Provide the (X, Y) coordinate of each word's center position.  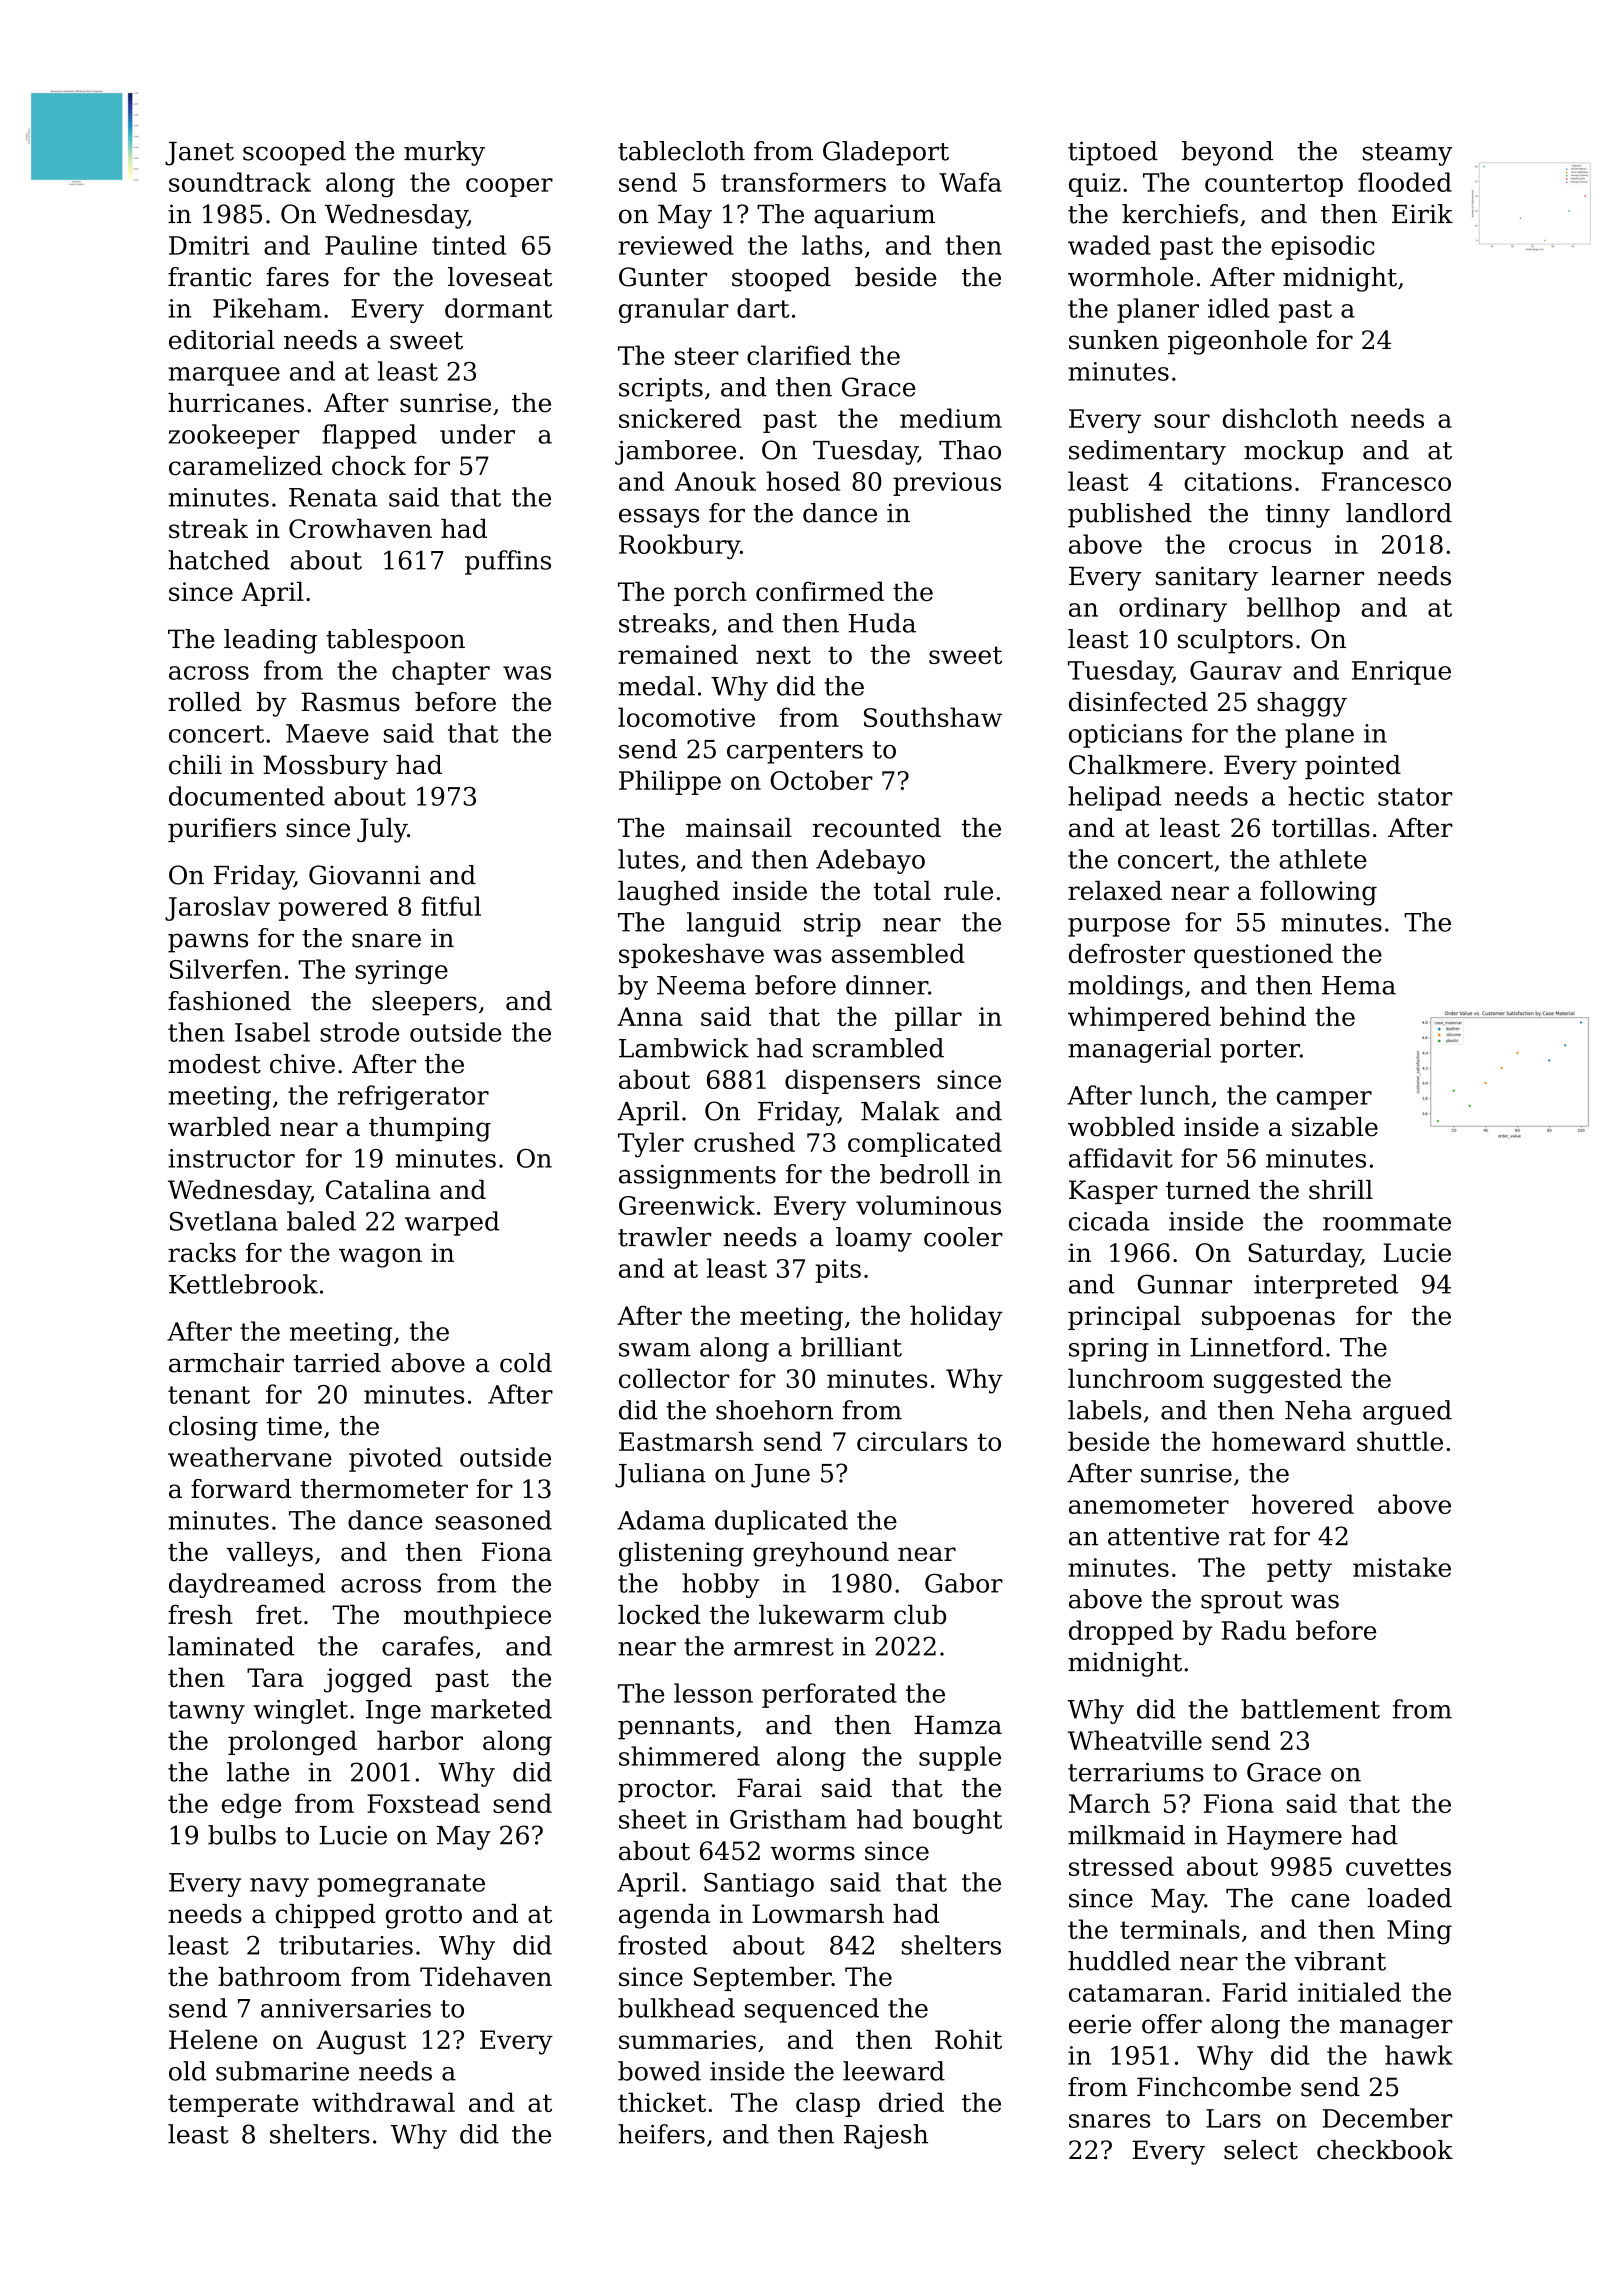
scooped (294, 153)
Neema (701, 985)
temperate (233, 2105)
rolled (204, 702)
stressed (1121, 1866)
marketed (491, 1709)
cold (526, 1363)
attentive (1163, 1536)
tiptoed (1113, 153)
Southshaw (933, 717)
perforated (829, 1695)
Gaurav (1236, 670)
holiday (956, 1318)
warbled (219, 1127)
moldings (1125, 987)
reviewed (676, 245)
